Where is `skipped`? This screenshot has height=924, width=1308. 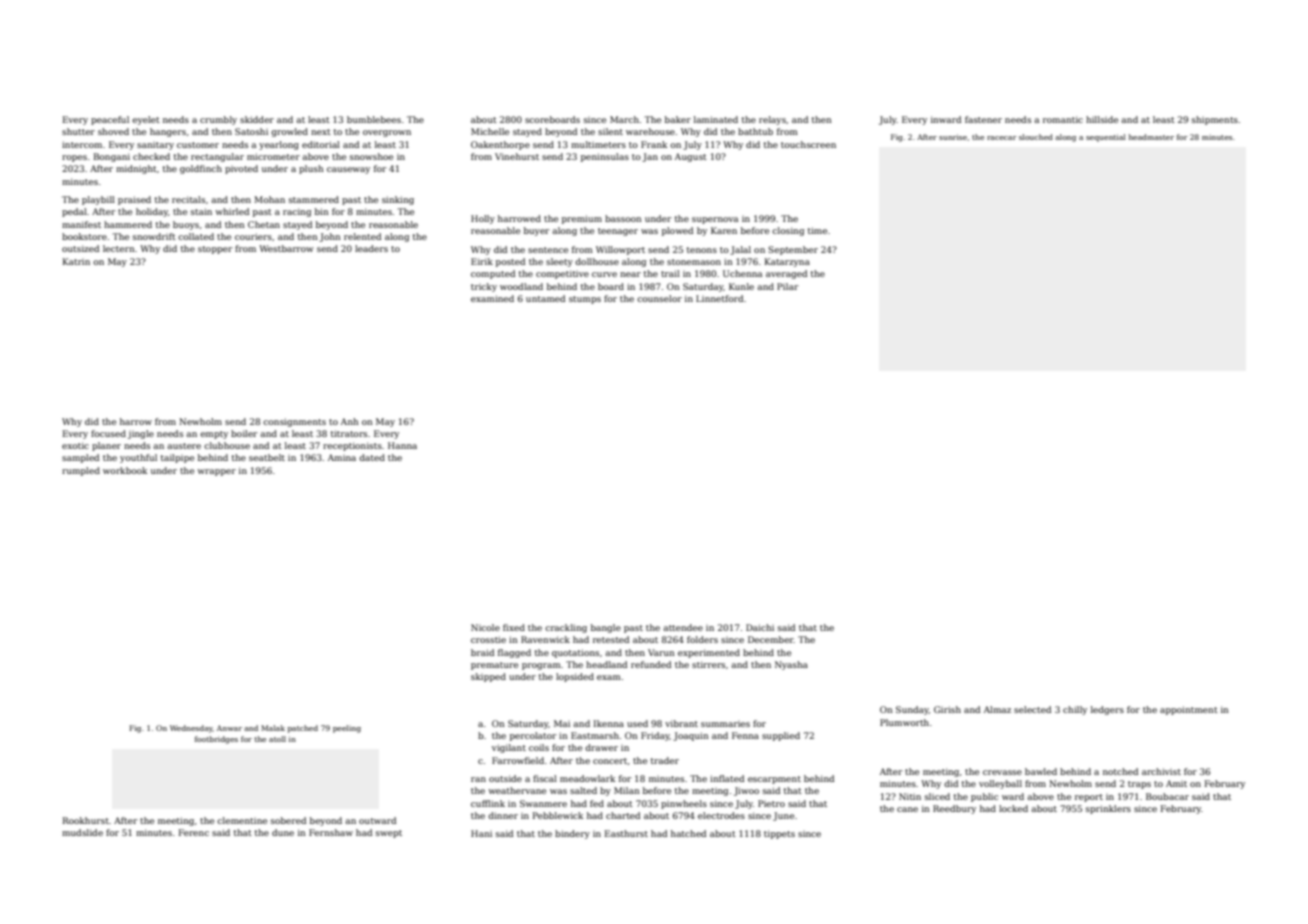 skipped is located at coordinates (488, 677).
